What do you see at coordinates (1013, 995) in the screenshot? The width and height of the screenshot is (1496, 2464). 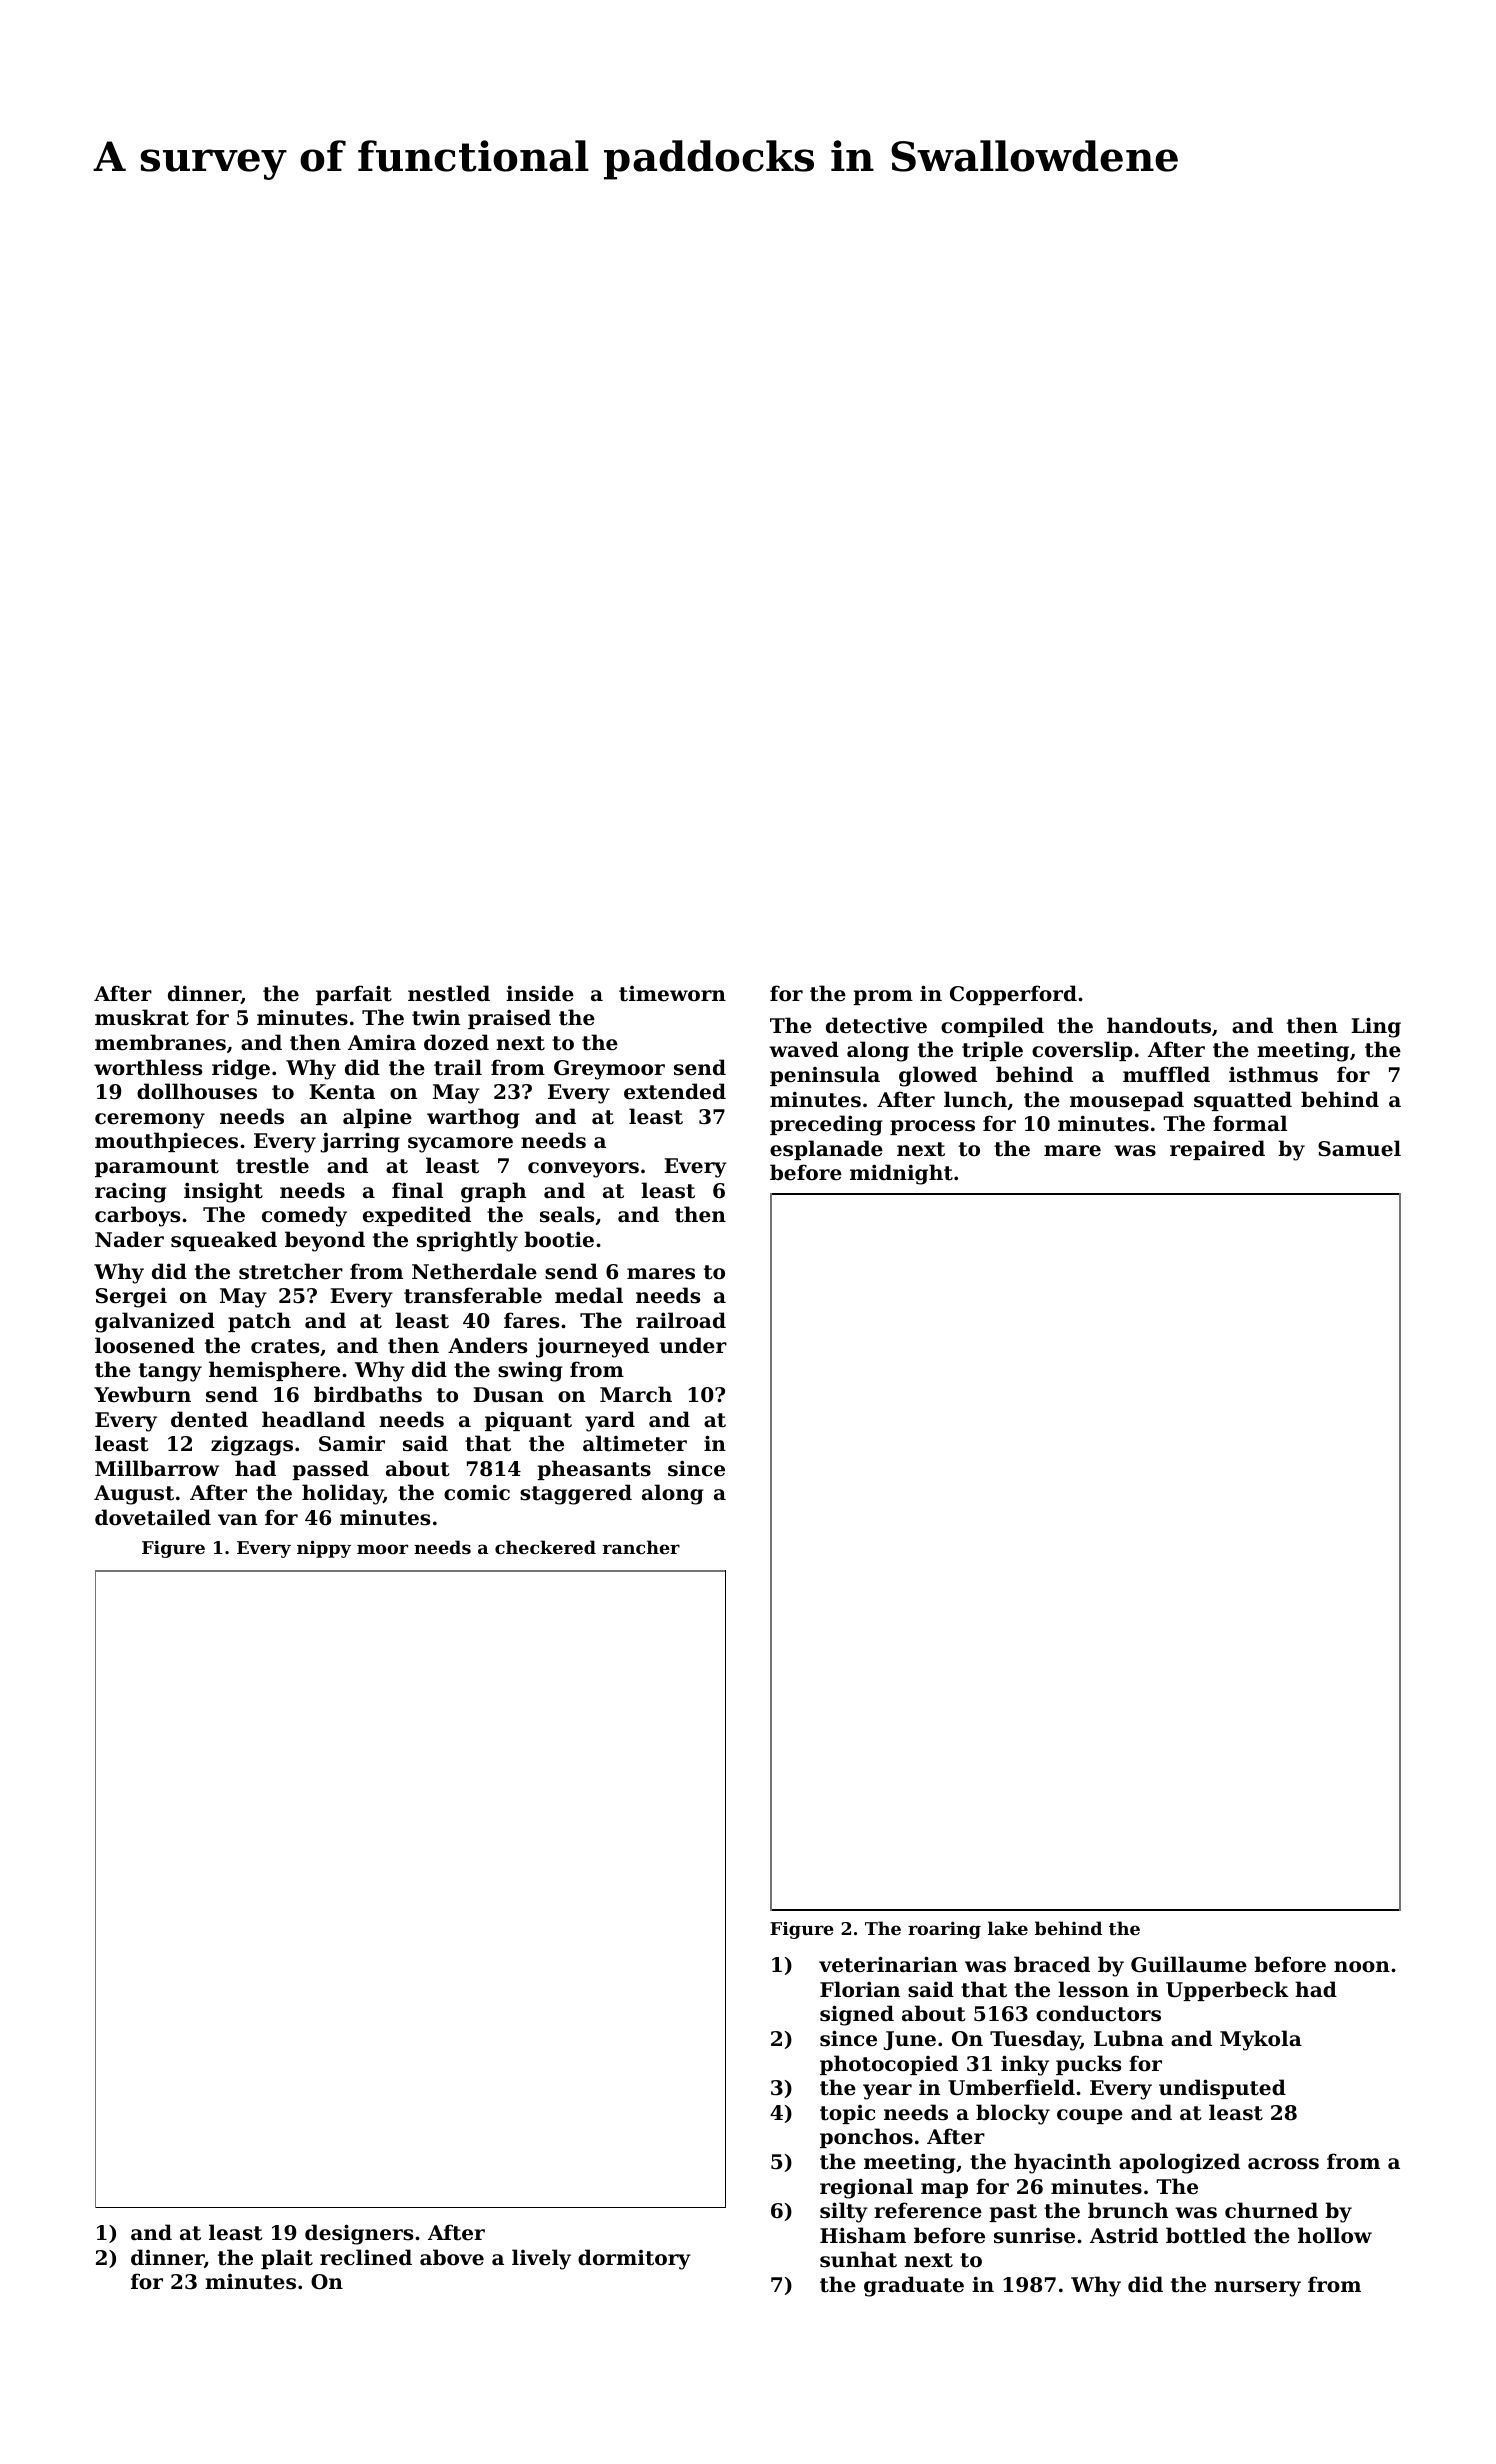 I see `Copperford` at bounding box center [1013, 995].
